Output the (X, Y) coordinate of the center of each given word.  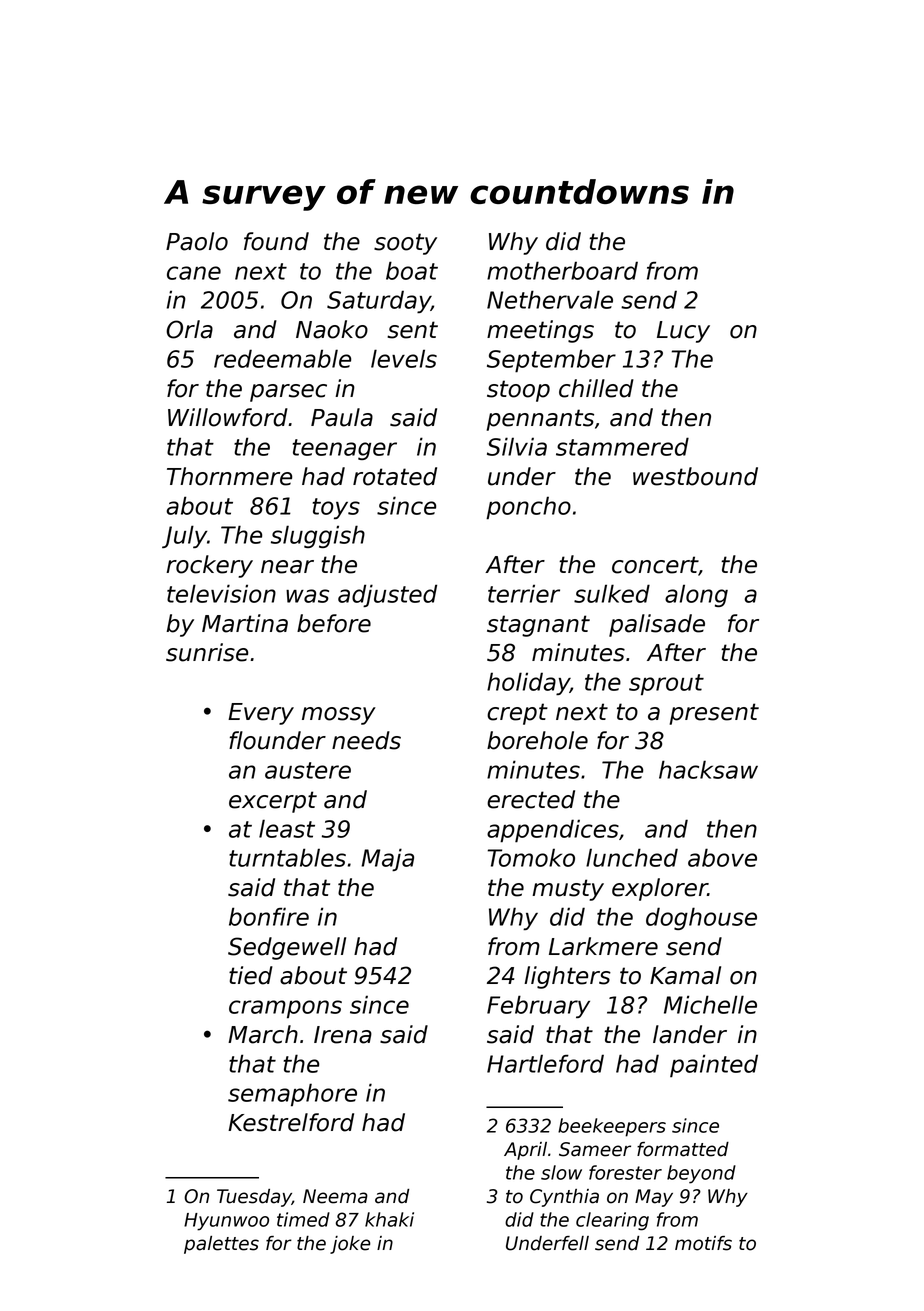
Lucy (683, 332)
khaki (389, 1219)
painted (714, 1066)
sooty (405, 244)
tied (251, 975)
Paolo (197, 241)
